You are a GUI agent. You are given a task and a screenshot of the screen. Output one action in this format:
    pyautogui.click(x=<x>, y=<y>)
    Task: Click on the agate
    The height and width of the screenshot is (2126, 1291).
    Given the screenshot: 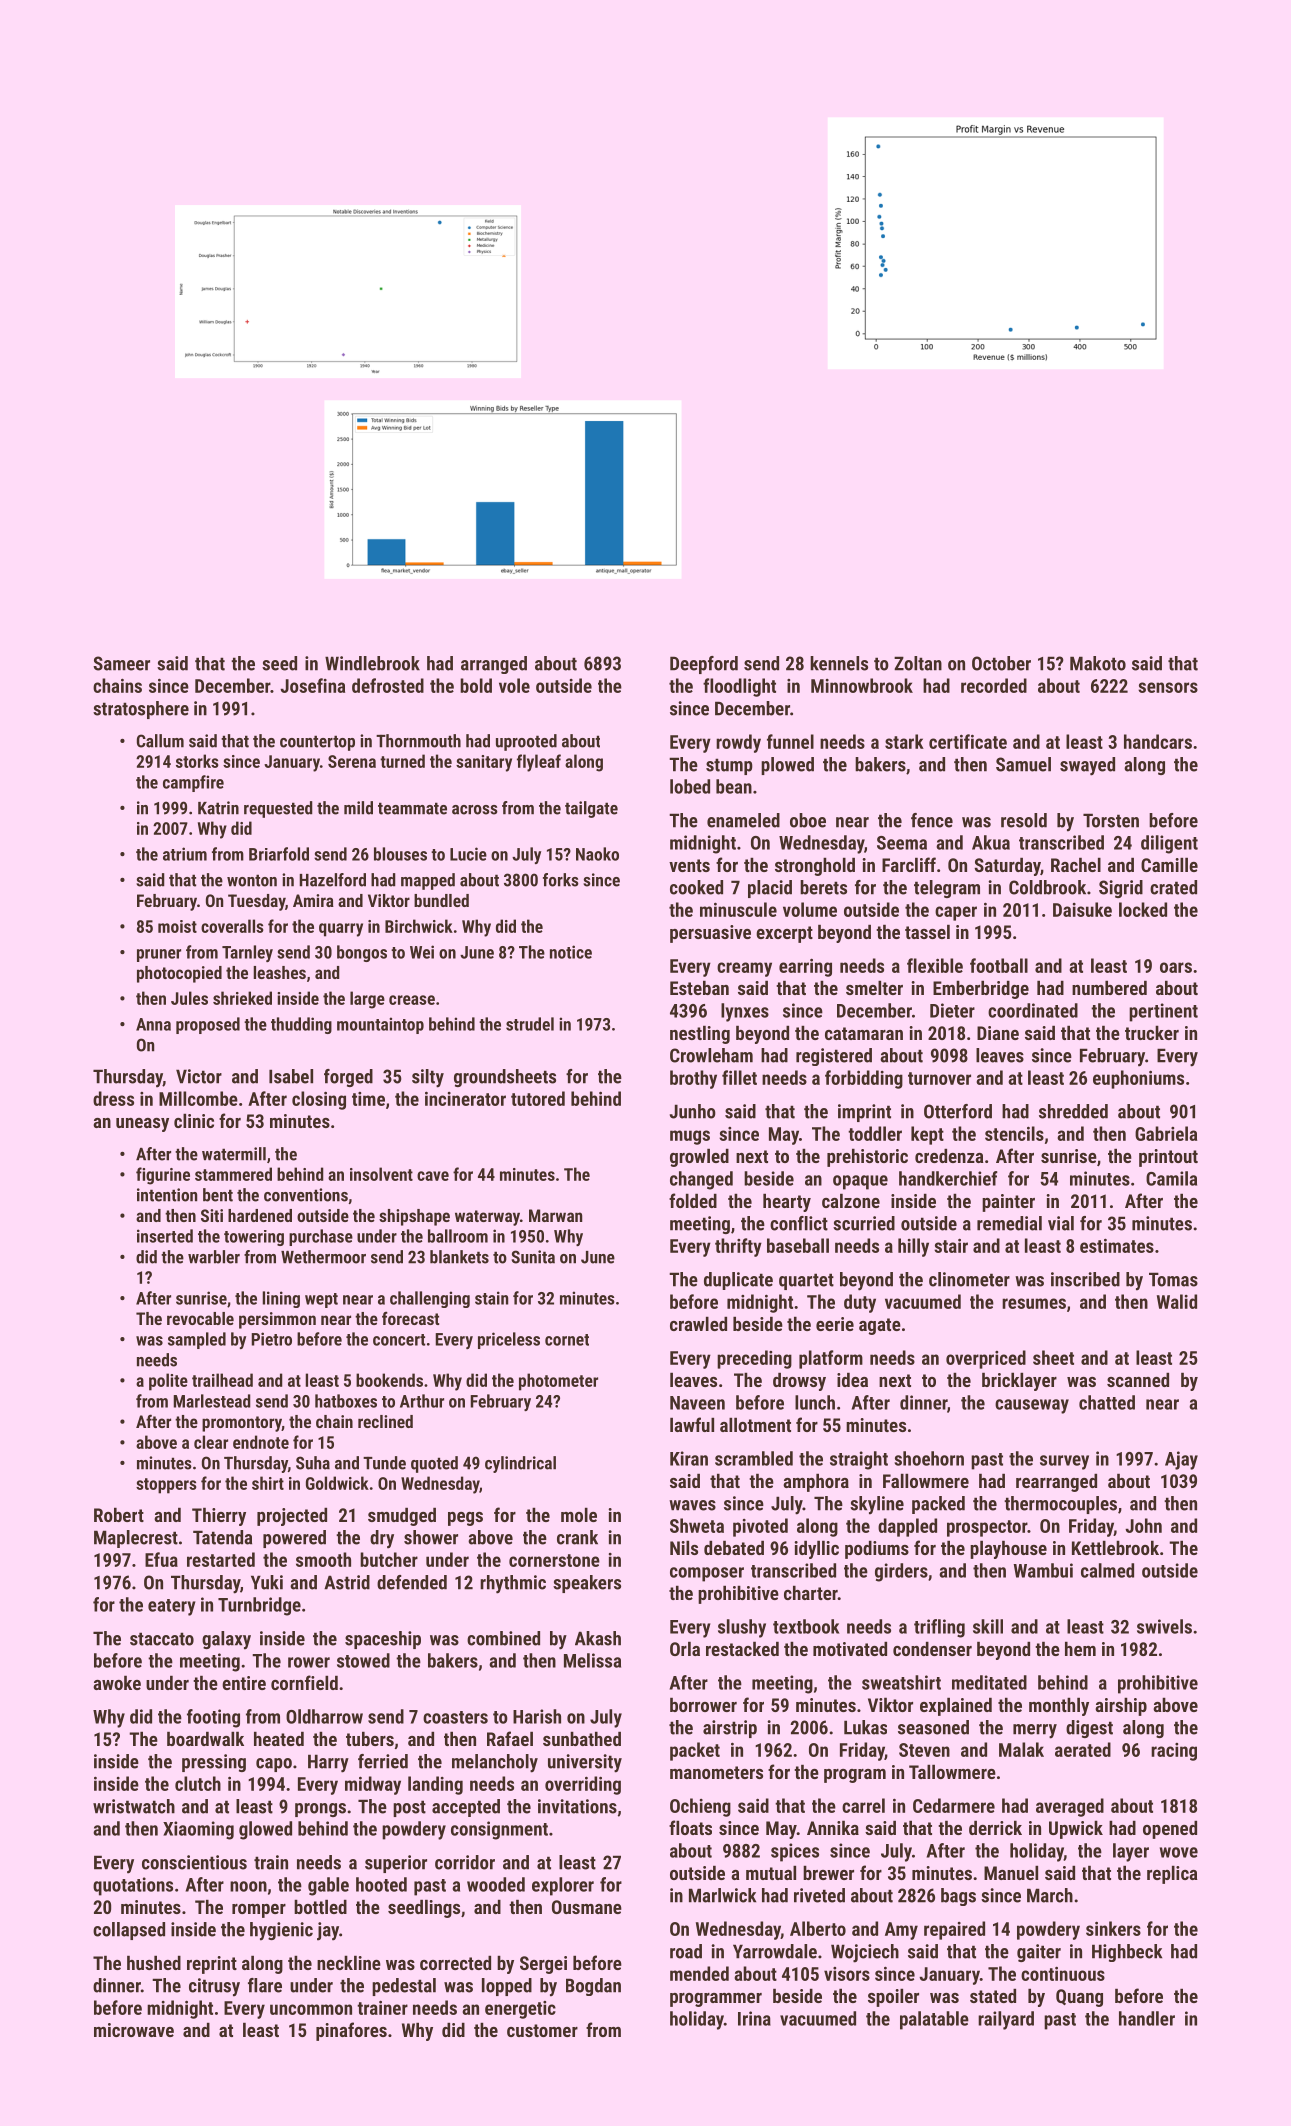 What is the action you would take?
    pyautogui.click(x=880, y=1326)
